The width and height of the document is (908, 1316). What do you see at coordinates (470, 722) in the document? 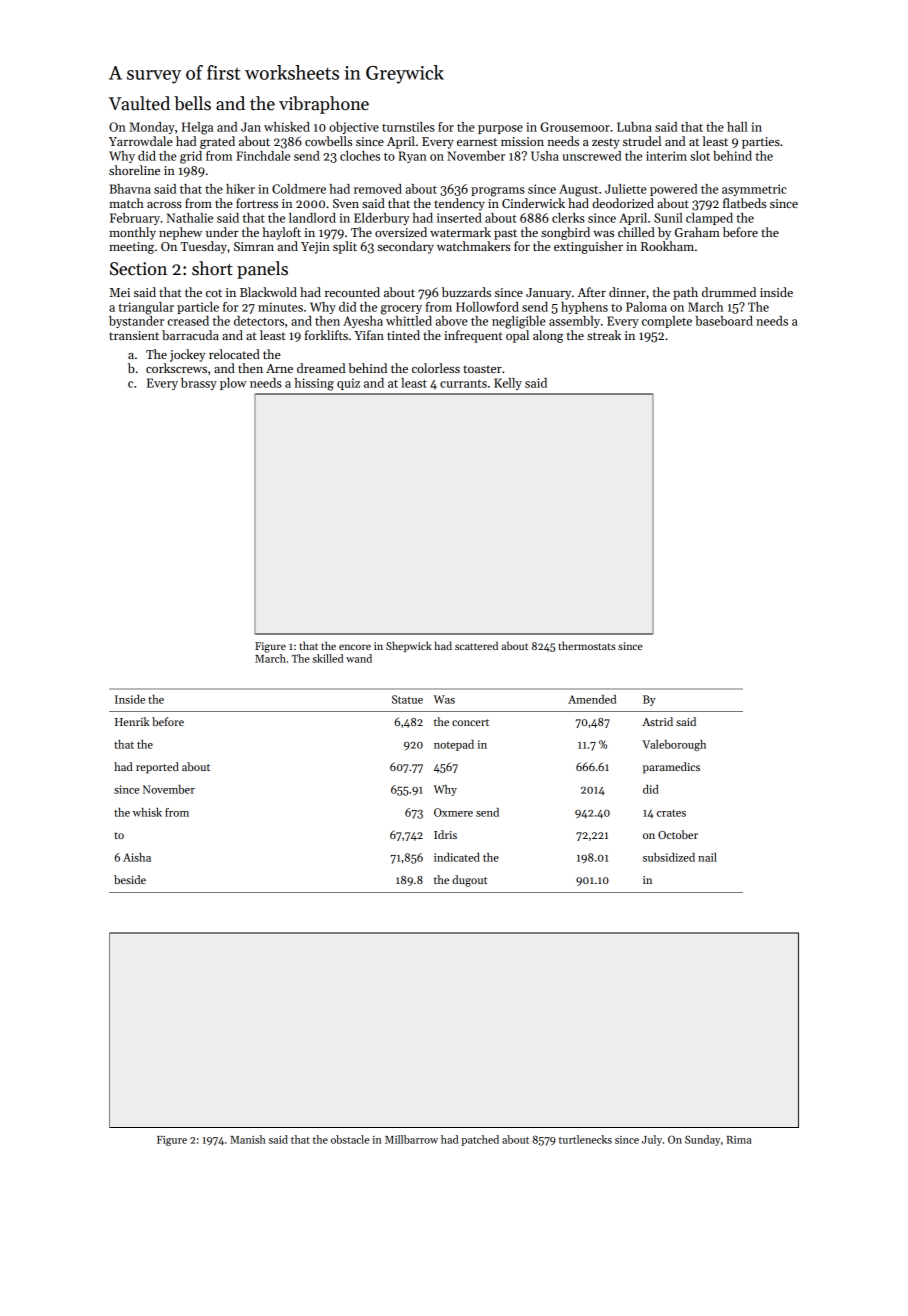
I see `concert` at bounding box center [470, 722].
